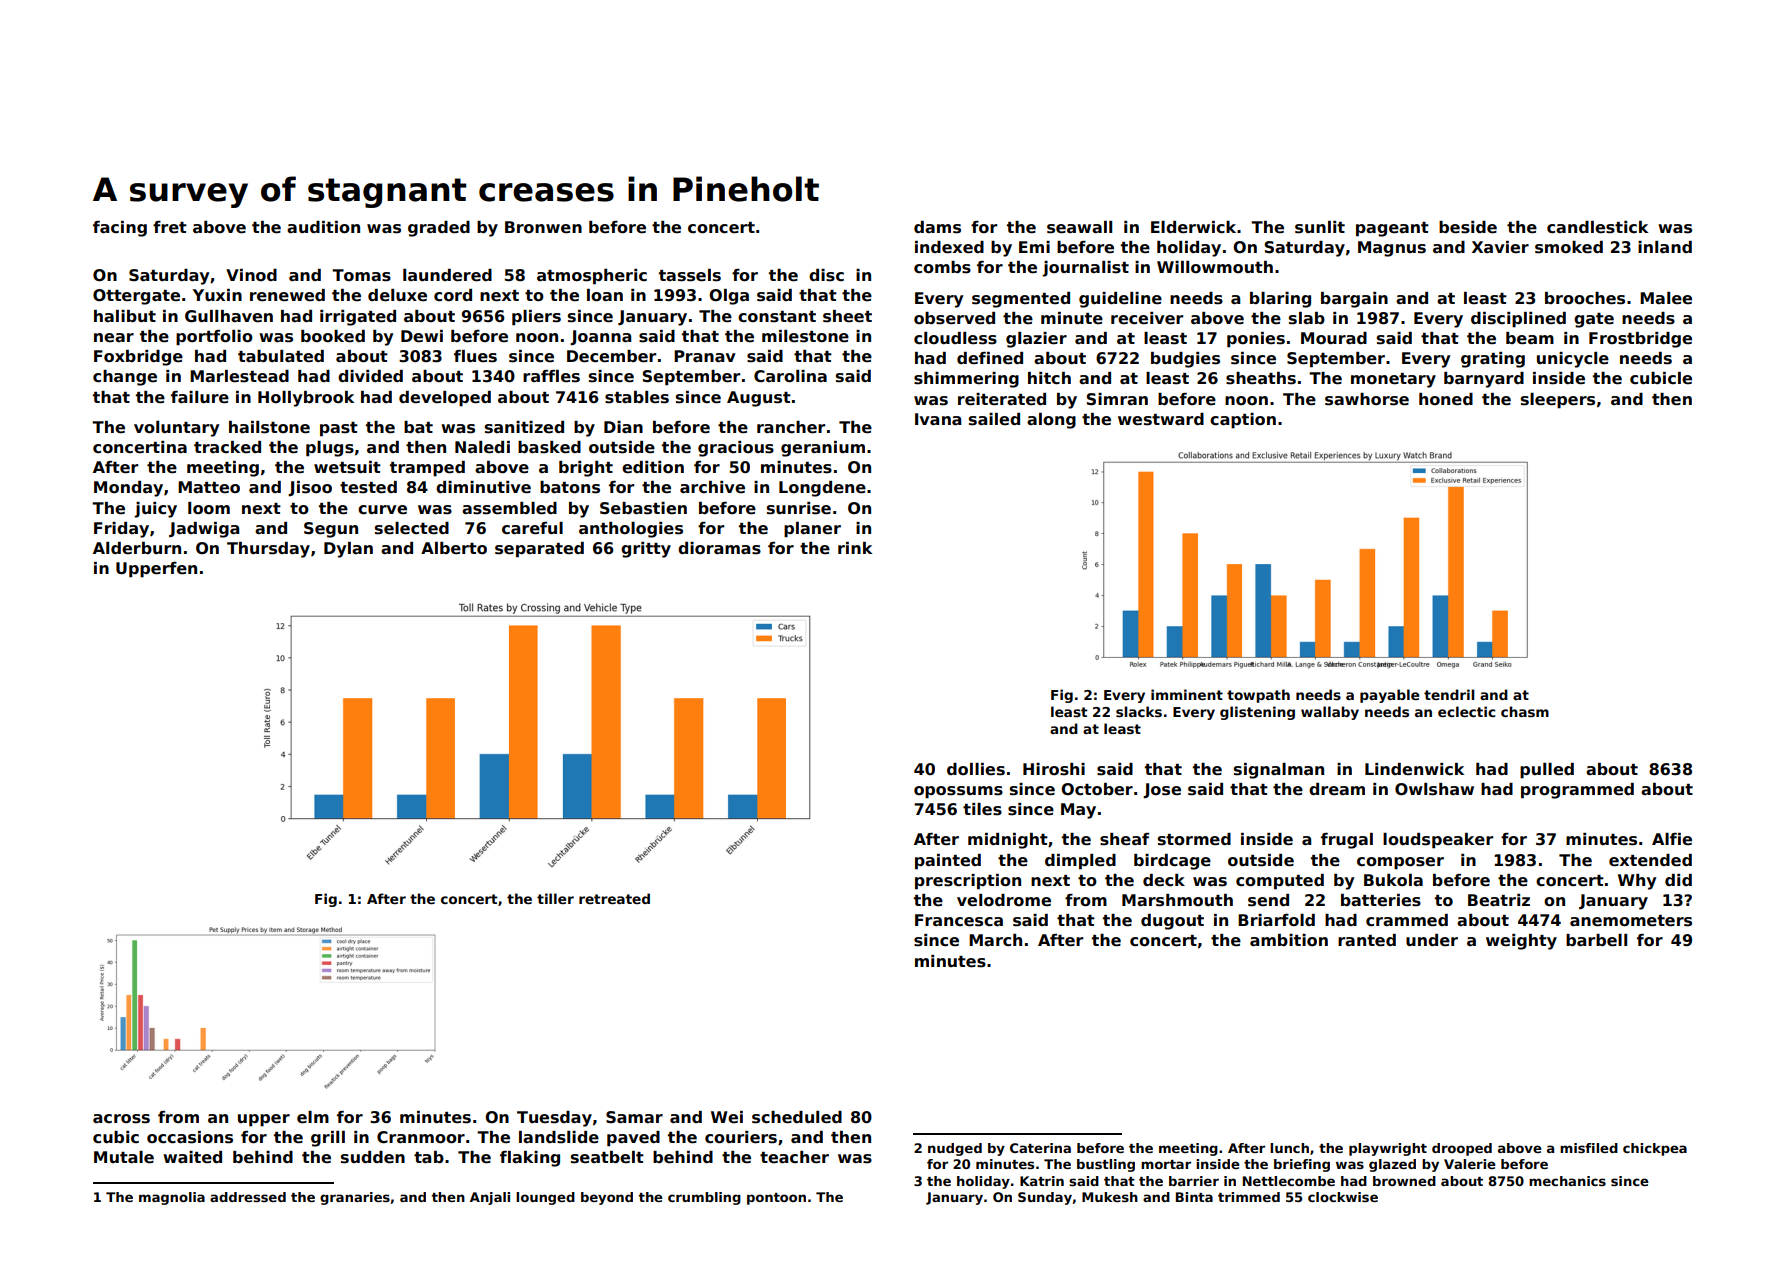 This image has height=1263, width=1786. I want to click on dams, so click(937, 227).
